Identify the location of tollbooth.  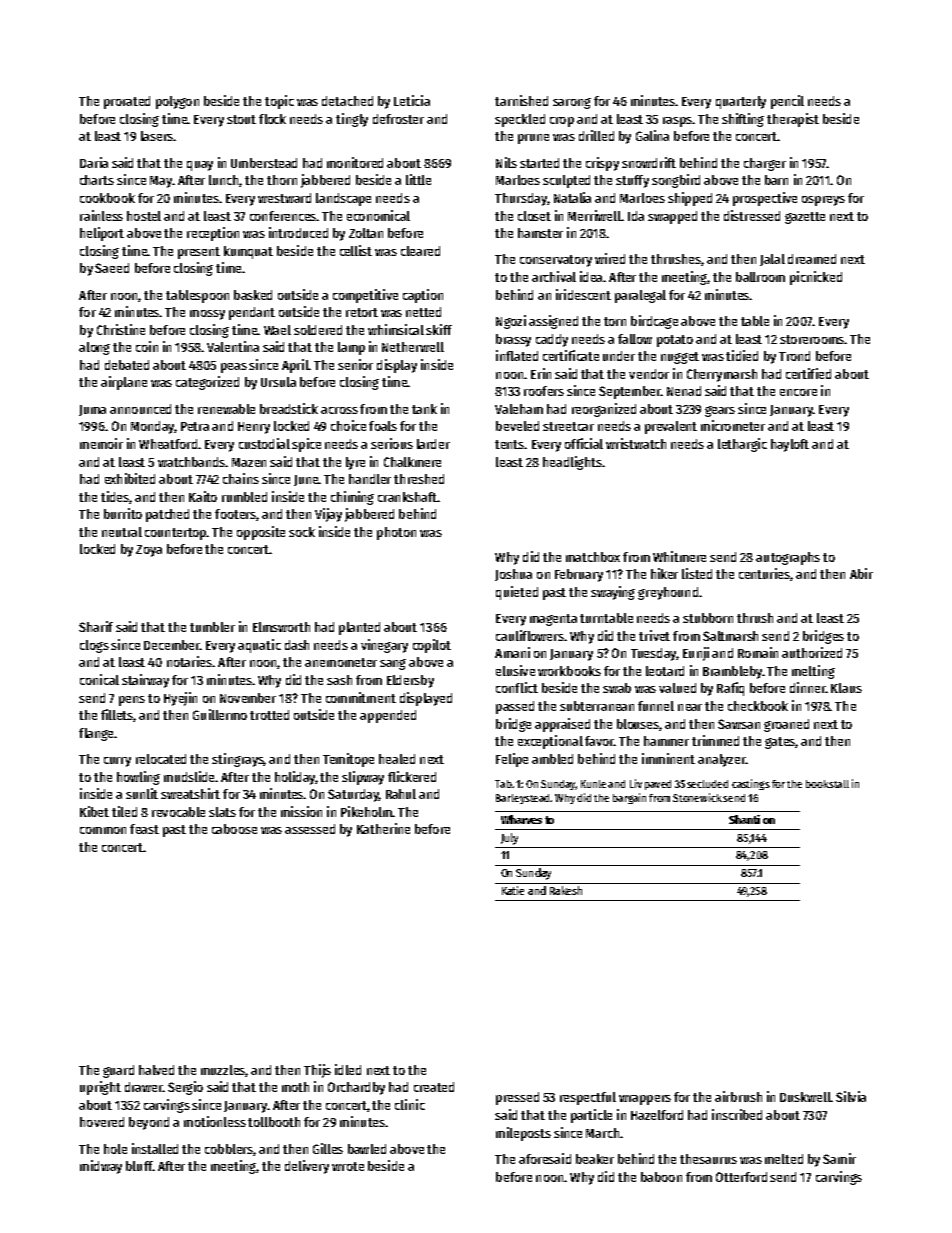
(274, 1122).
